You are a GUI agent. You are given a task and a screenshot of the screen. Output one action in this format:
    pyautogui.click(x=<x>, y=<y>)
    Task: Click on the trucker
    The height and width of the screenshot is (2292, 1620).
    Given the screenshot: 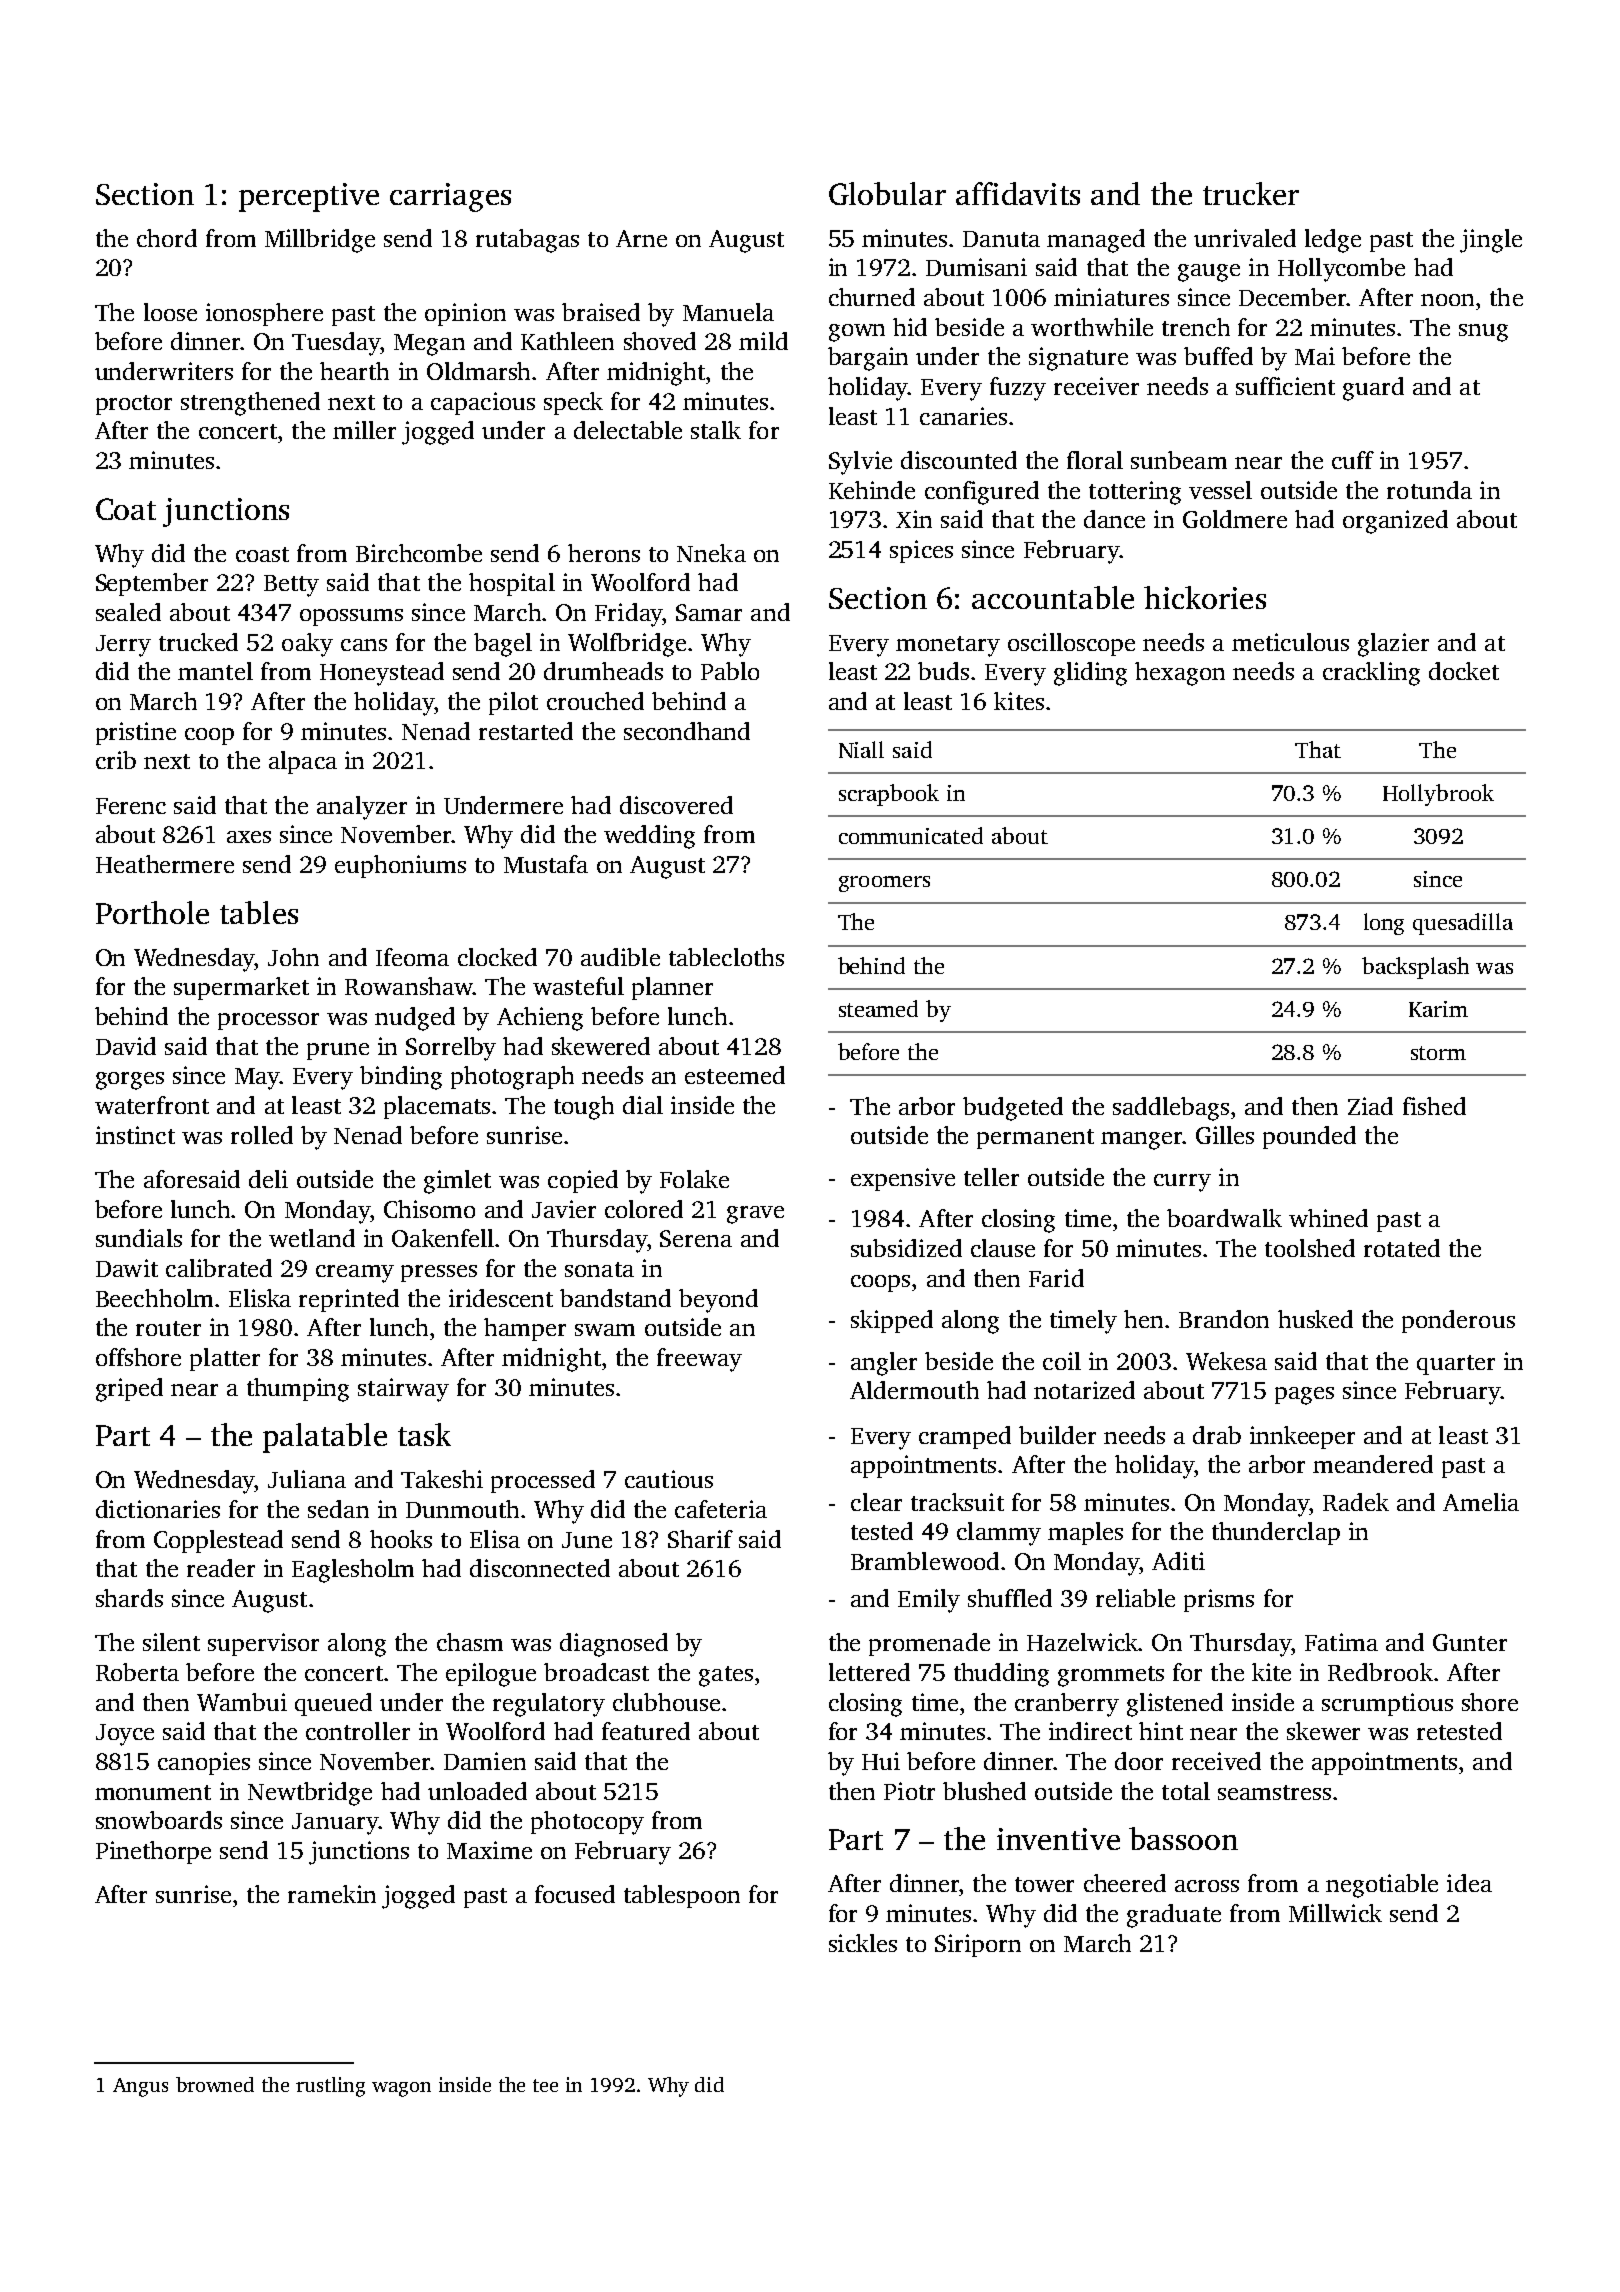 What is the action you would take?
    pyautogui.click(x=1251, y=193)
